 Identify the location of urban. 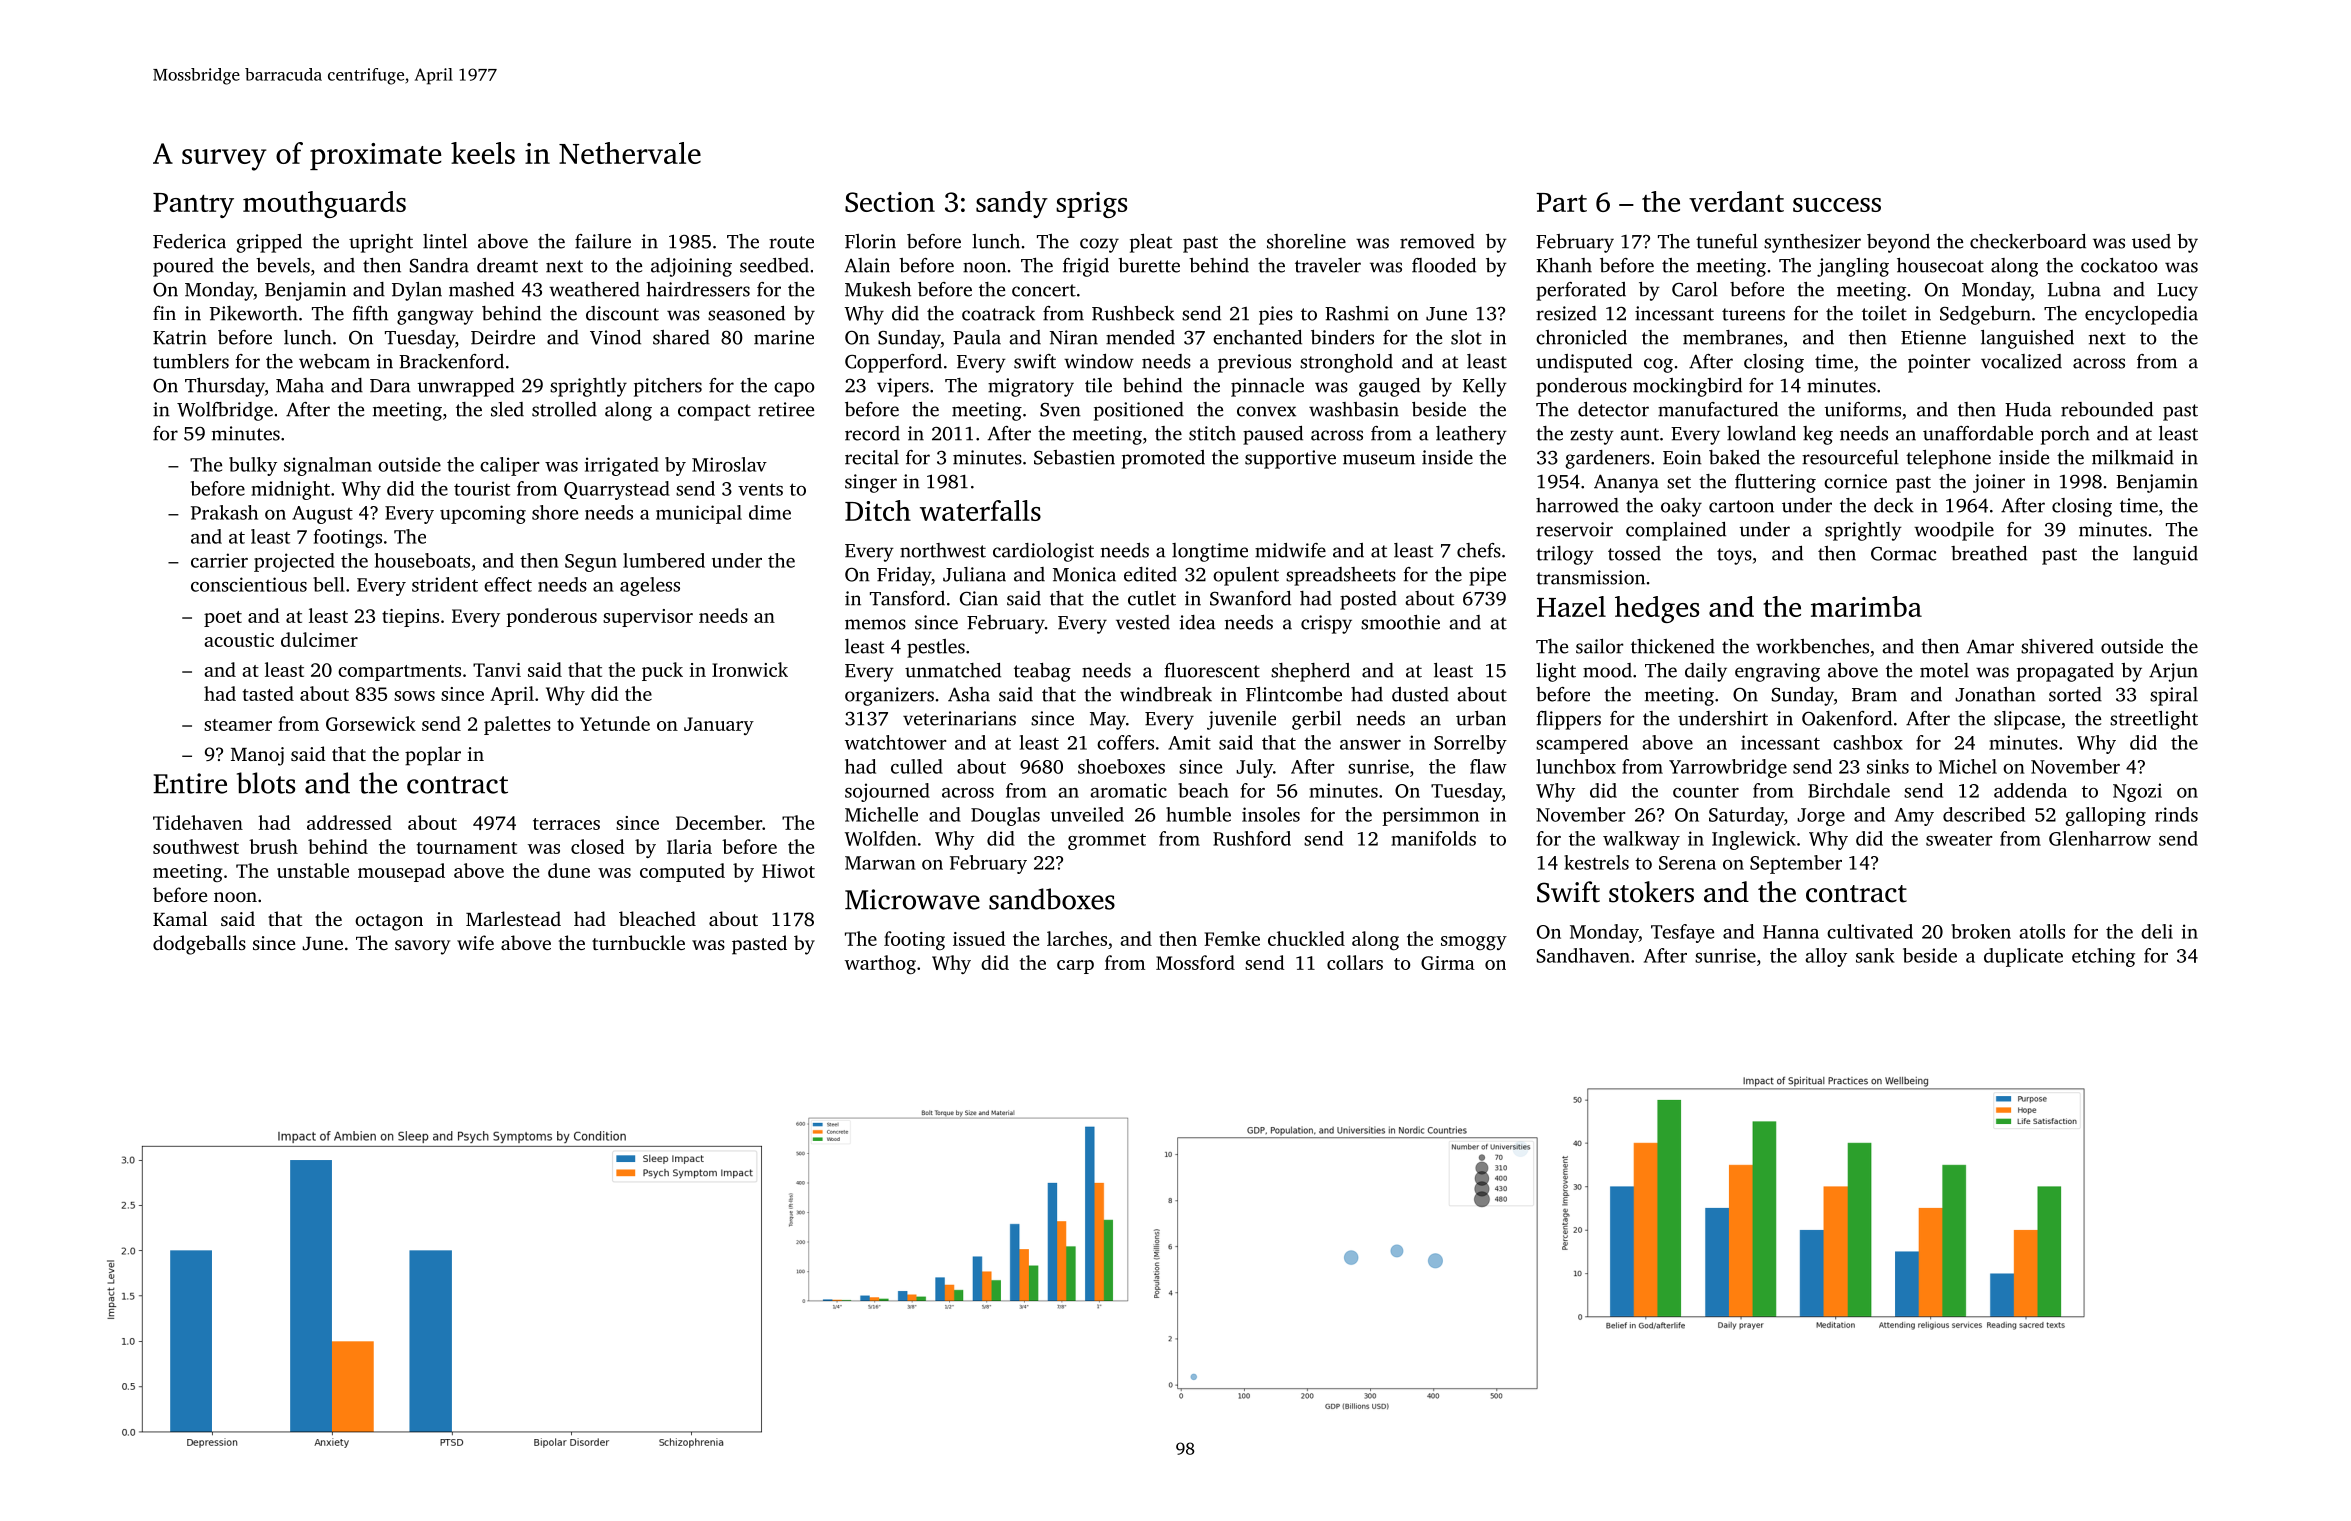
(1481, 718).
